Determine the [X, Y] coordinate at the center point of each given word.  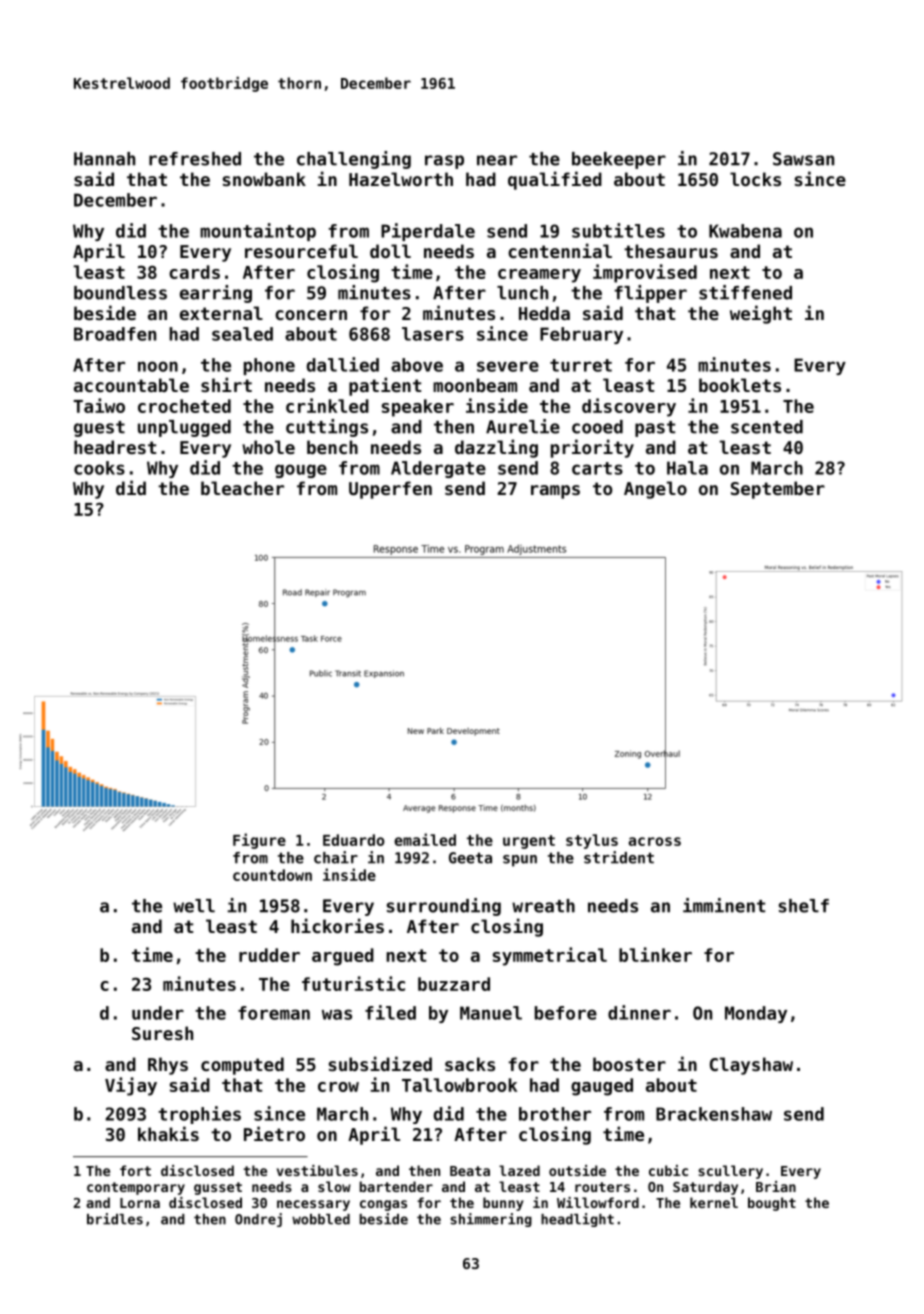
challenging [354, 160]
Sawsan [803, 159]
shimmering [491, 1220]
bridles [115, 1219]
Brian [776, 1186]
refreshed [195, 159]
